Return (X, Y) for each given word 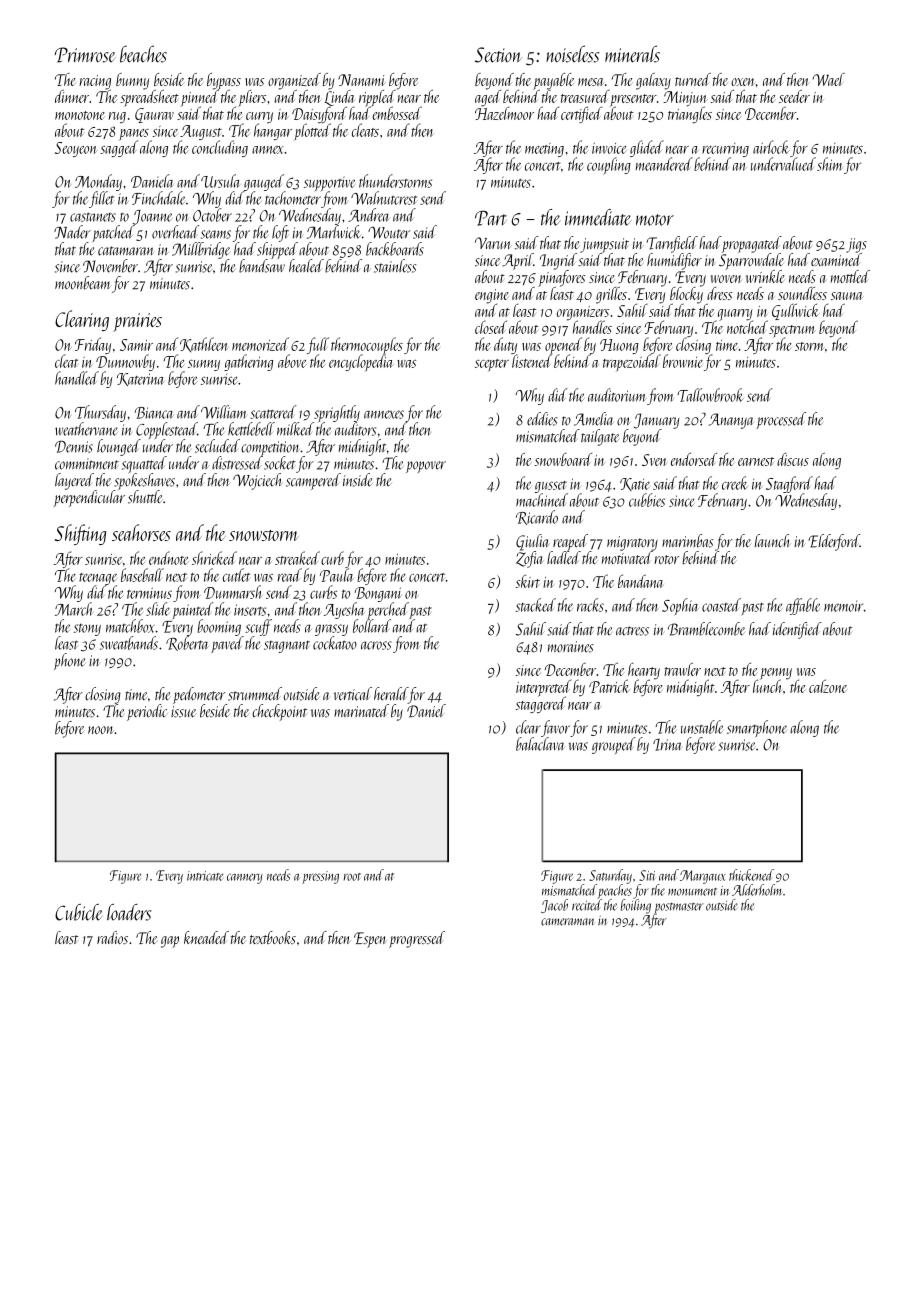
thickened (751, 875)
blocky (686, 295)
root (352, 877)
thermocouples (367, 346)
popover (426, 467)
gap (170, 942)
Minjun (685, 99)
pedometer (199, 695)
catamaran (126, 251)
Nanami (362, 80)
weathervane (86, 429)
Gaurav (154, 115)
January (656, 421)
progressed (417, 939)
